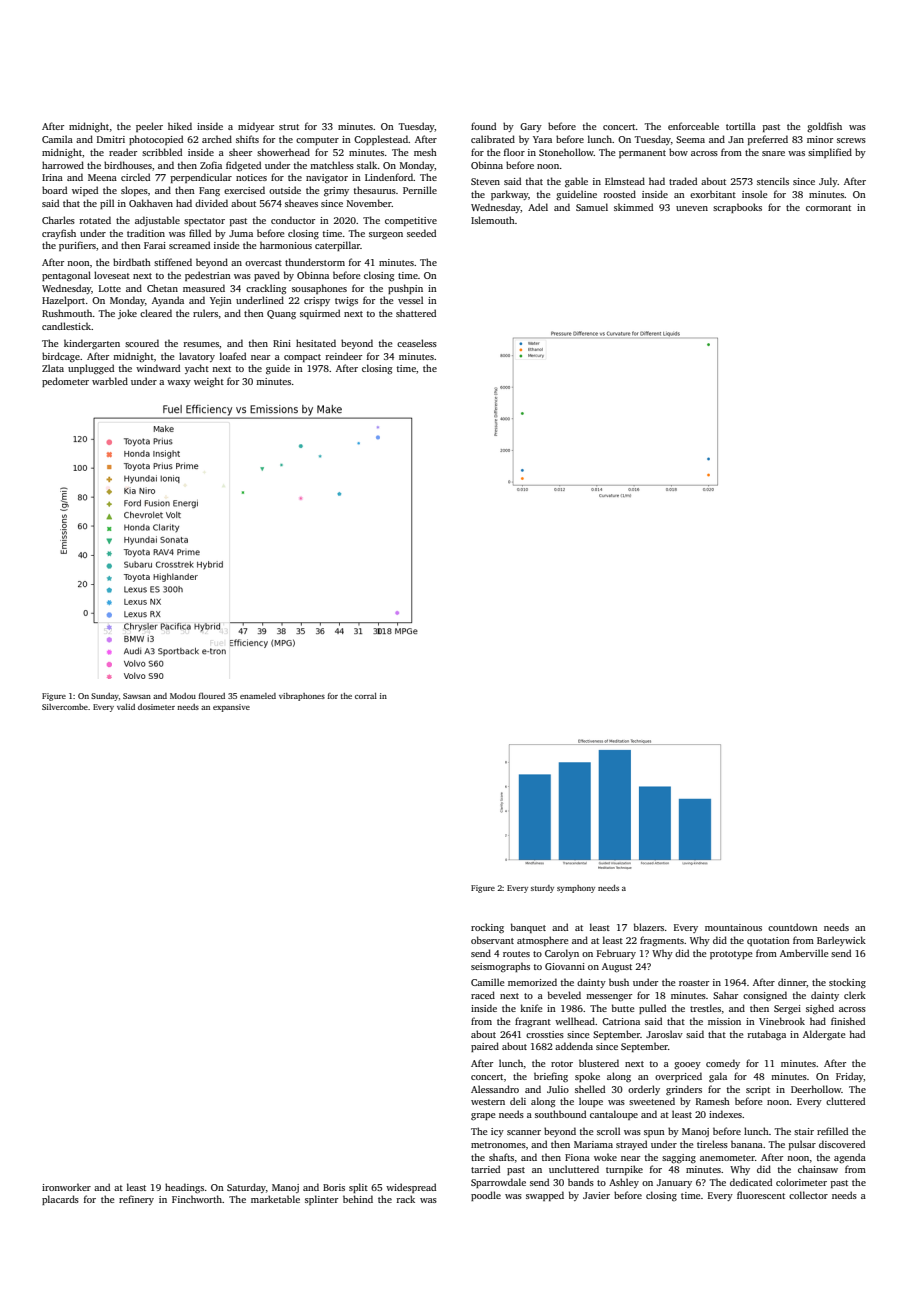 The image size is (908, 1316). Describe the element at coordinates (180, 126) in the page. I see `hiked` at that location.
